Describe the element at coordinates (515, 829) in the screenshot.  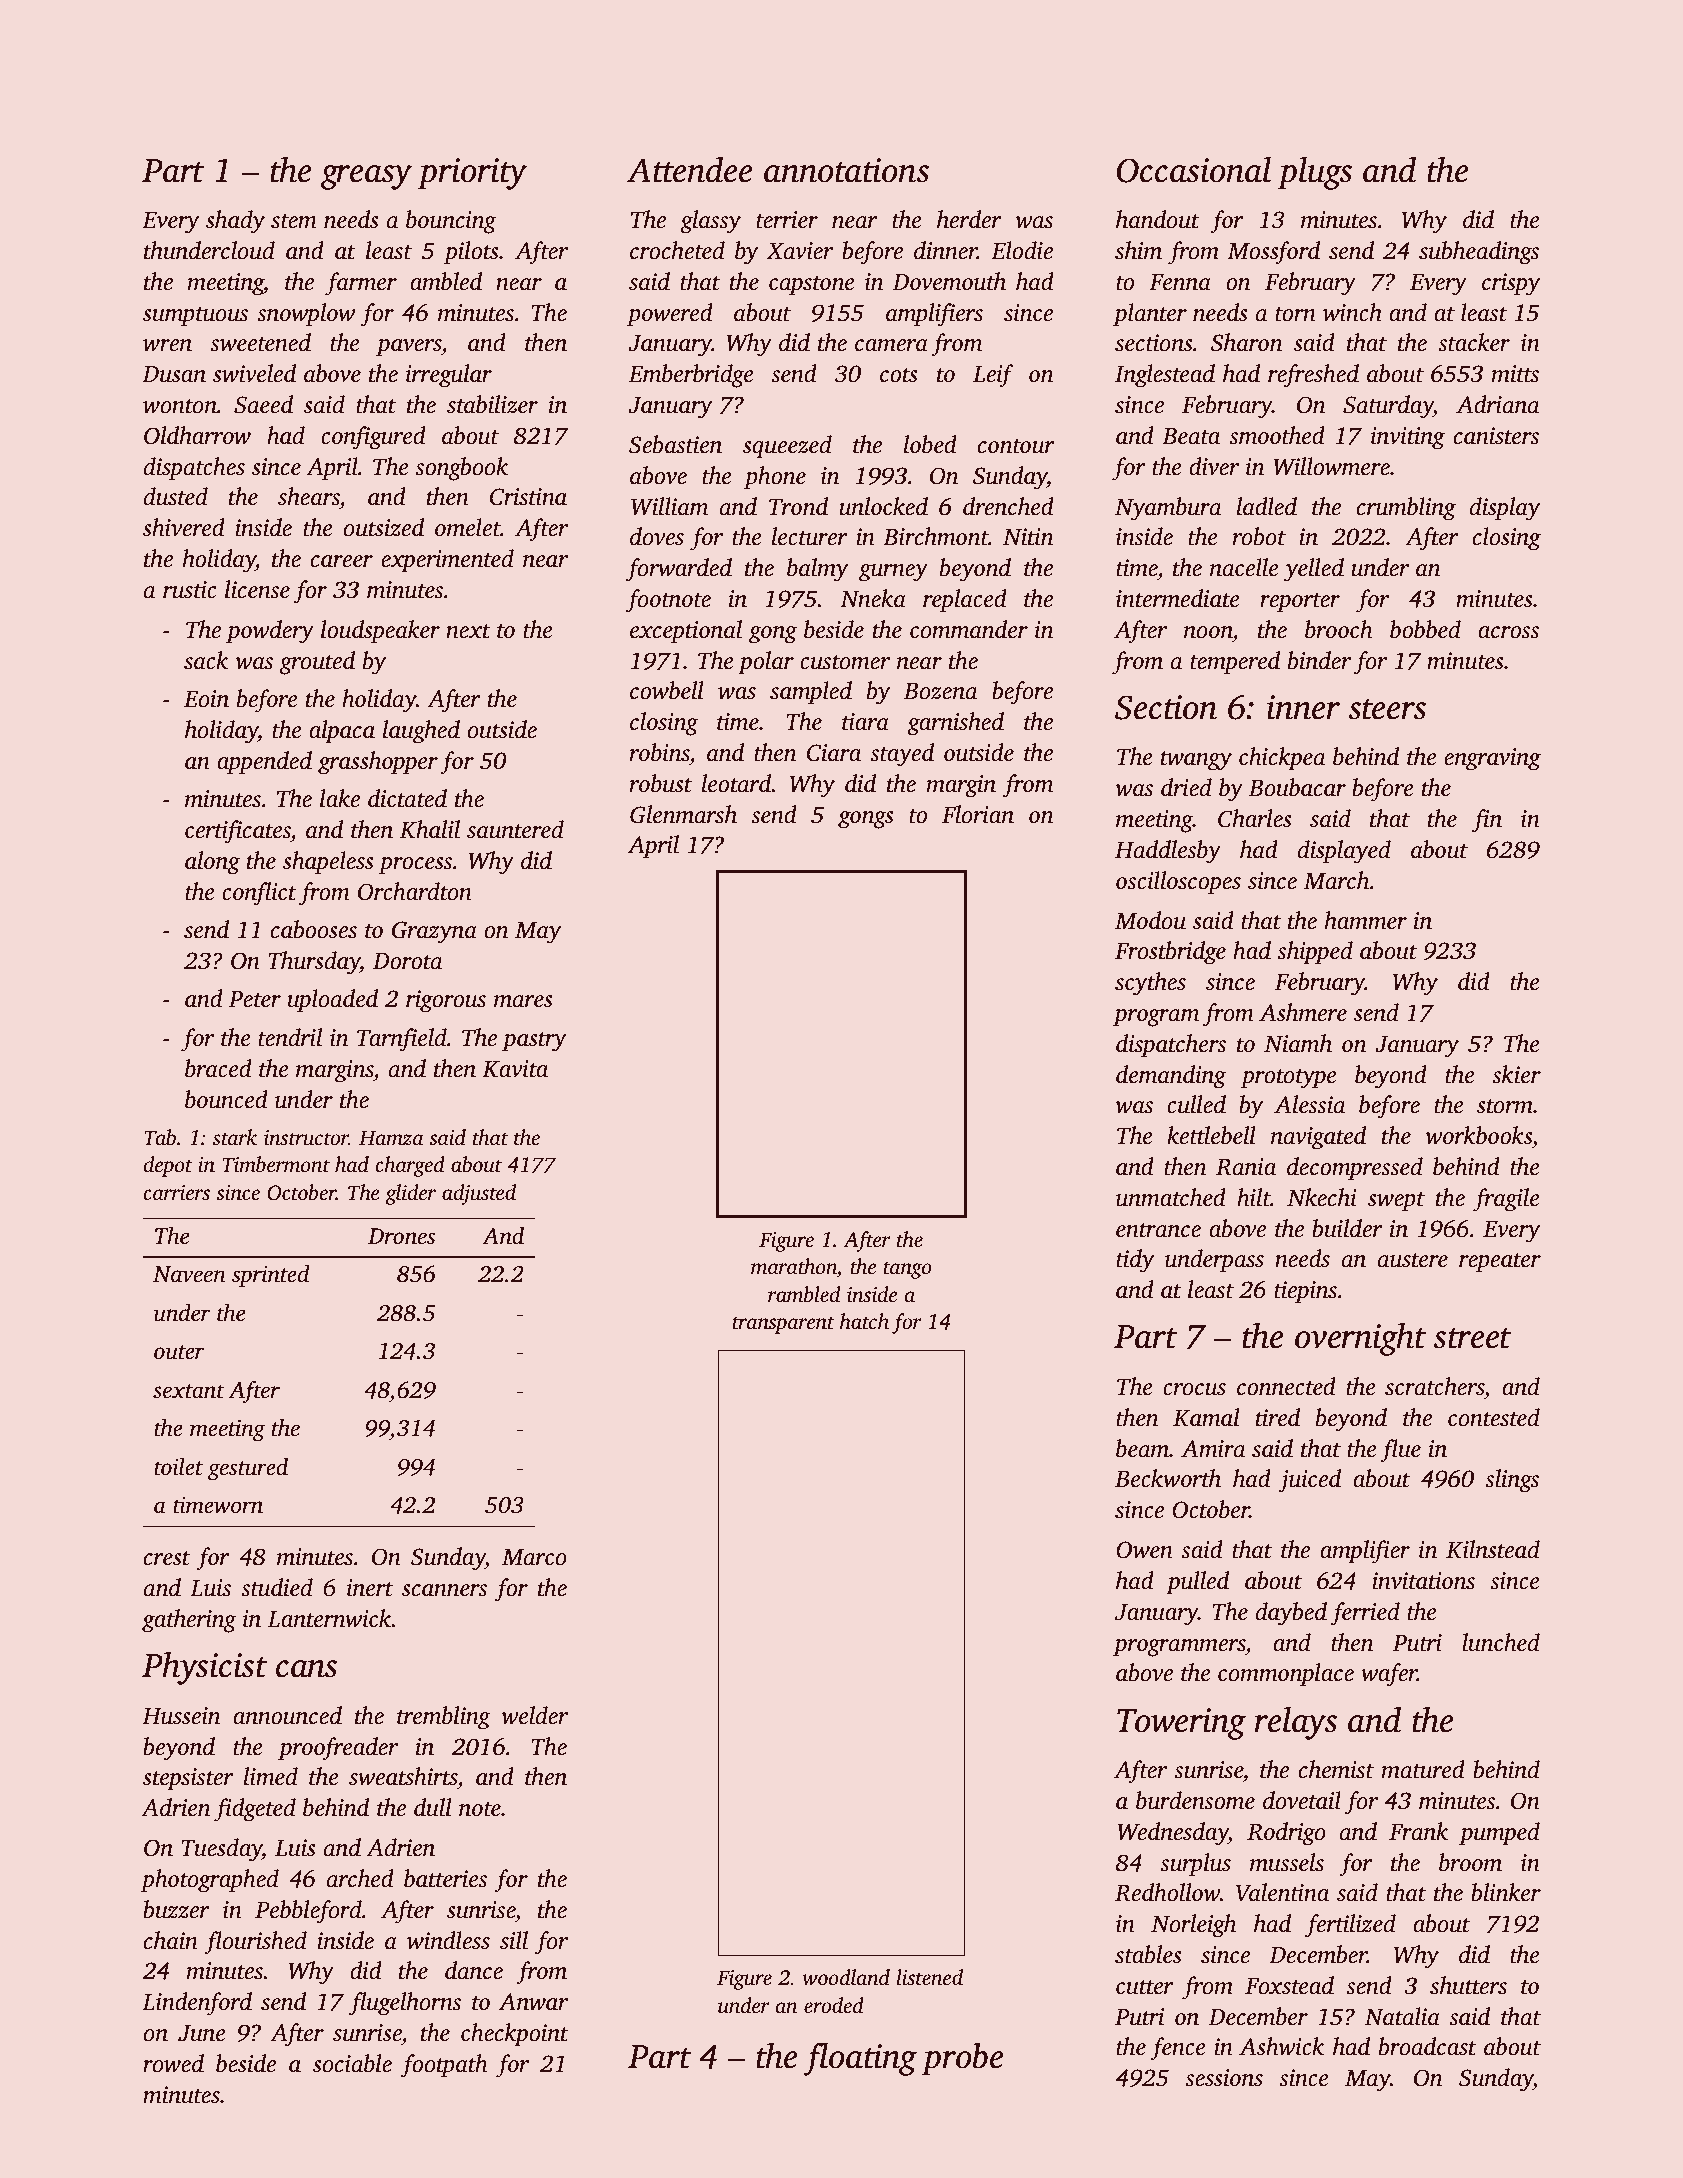
I see `sauntered` at that location.
